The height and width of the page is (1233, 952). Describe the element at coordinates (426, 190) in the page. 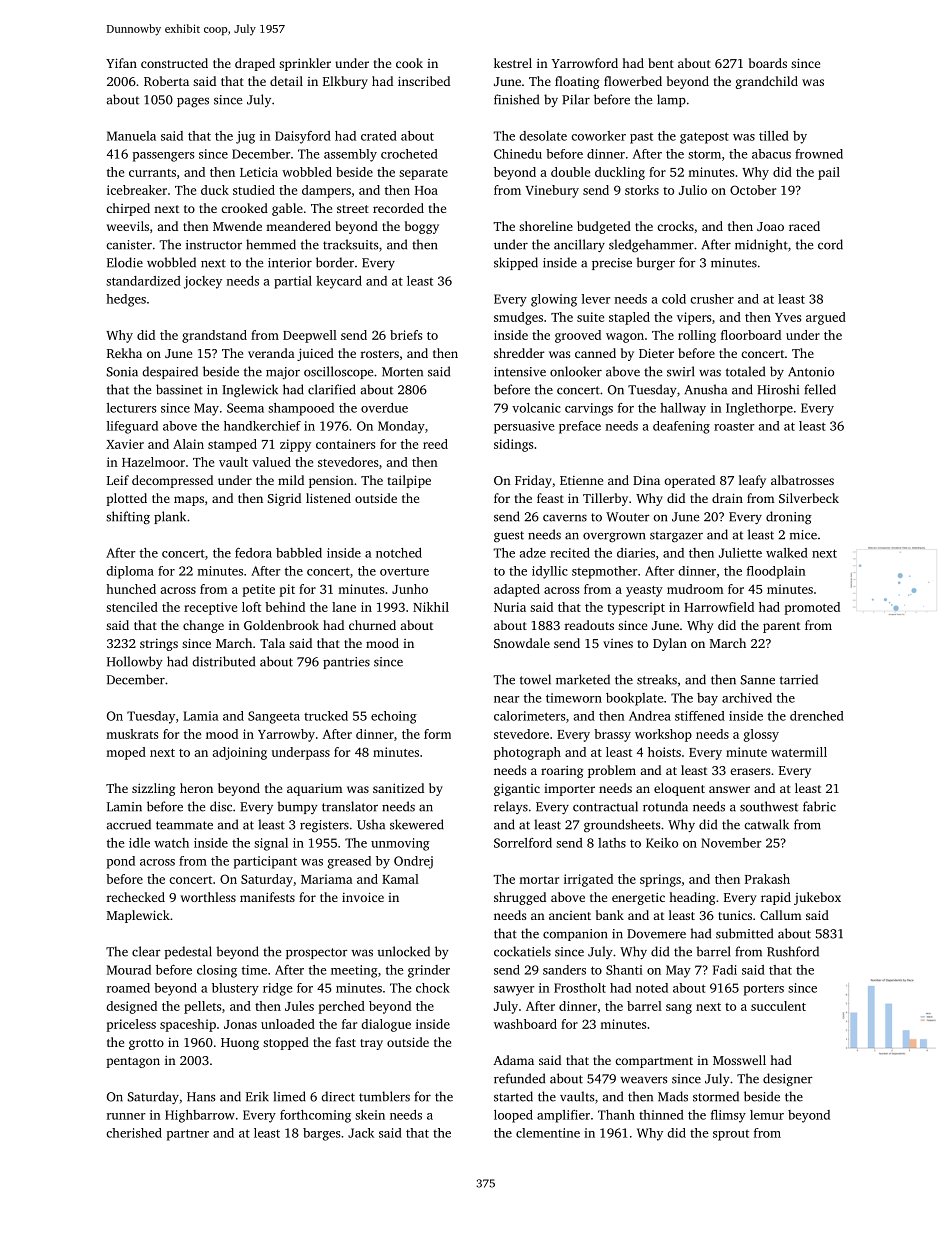

I see `Hoa` at that location.
